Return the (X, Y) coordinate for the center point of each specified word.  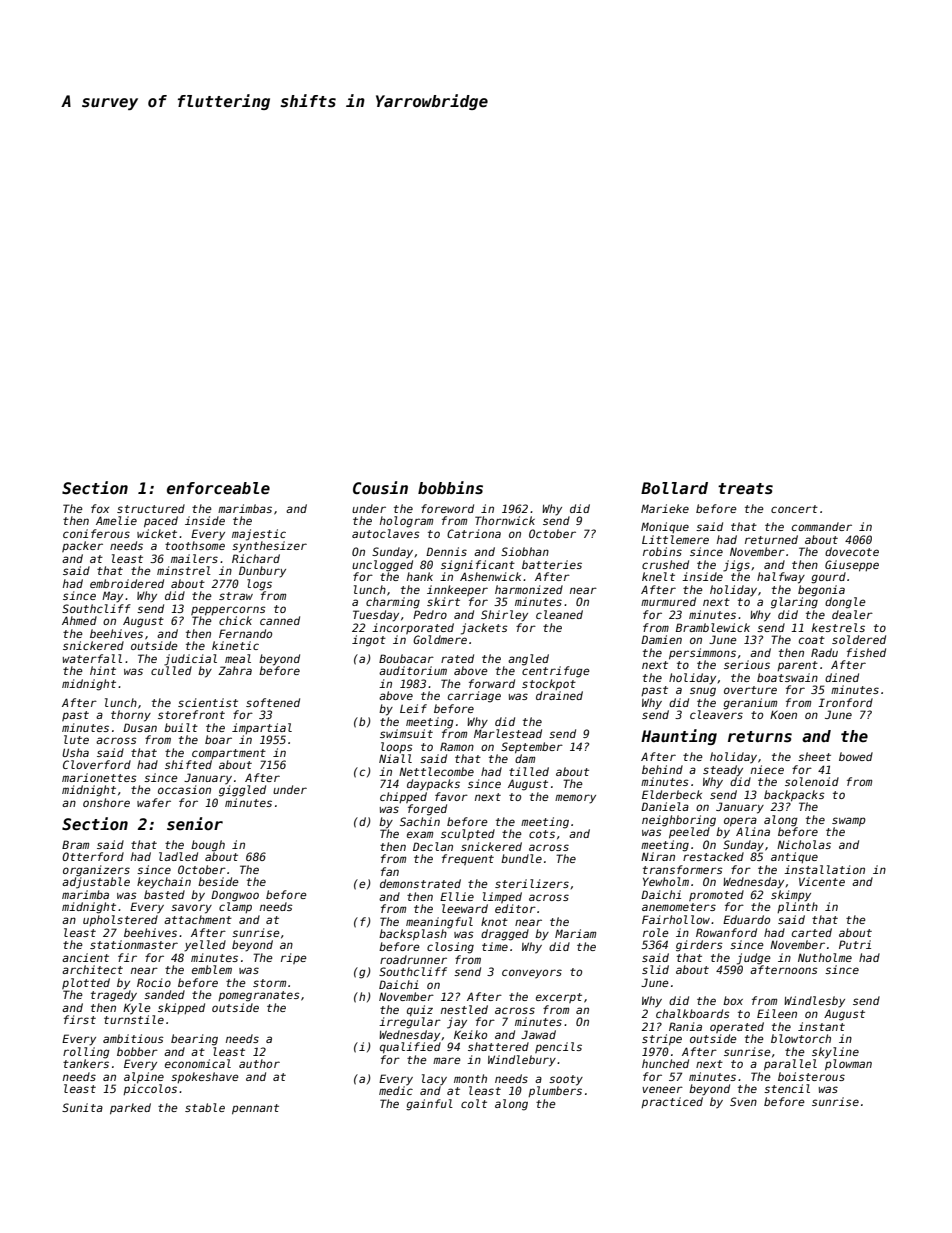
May (112, 597)
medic (396, 1090)
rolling (86, 1053)
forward (492, 683)
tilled (529, 771)
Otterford (93, 856)
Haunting (679, 737)
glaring (794, 603)
